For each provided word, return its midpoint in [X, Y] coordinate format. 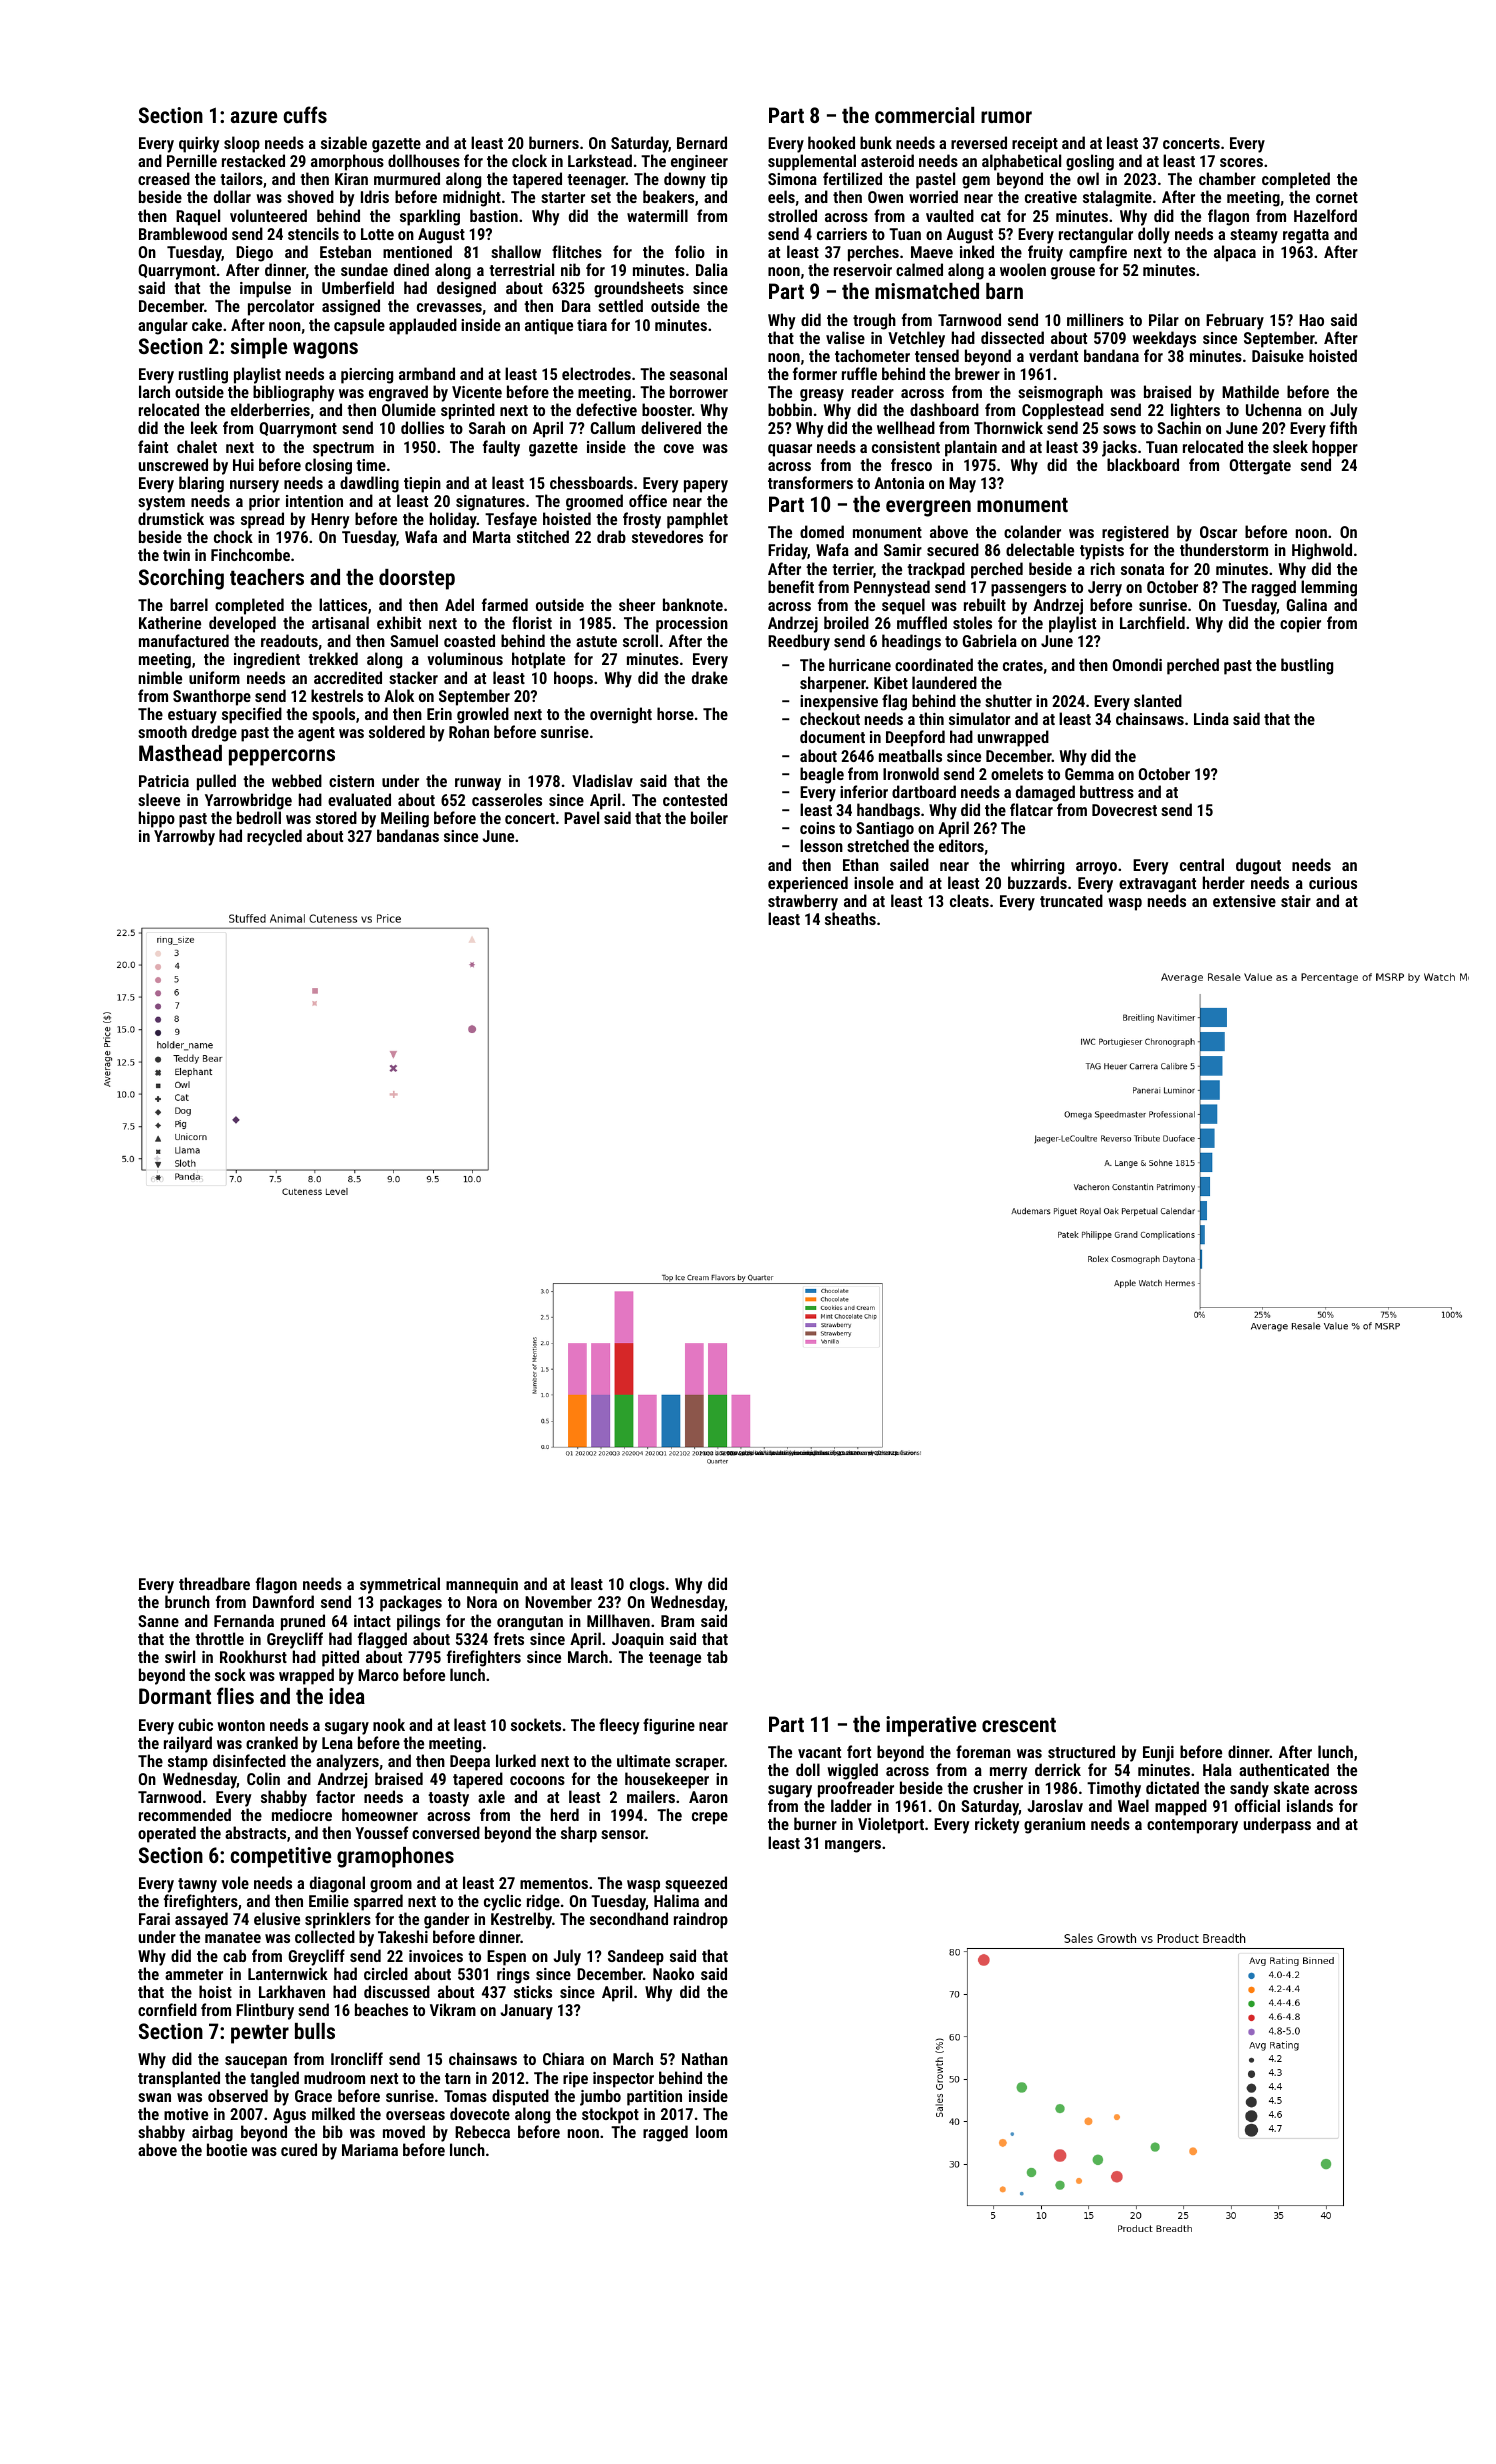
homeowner [380, 1814]
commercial [924, 115]
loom [711, 2131]
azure [254, 117]
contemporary [1192, 1826]
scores [1241, 162]
